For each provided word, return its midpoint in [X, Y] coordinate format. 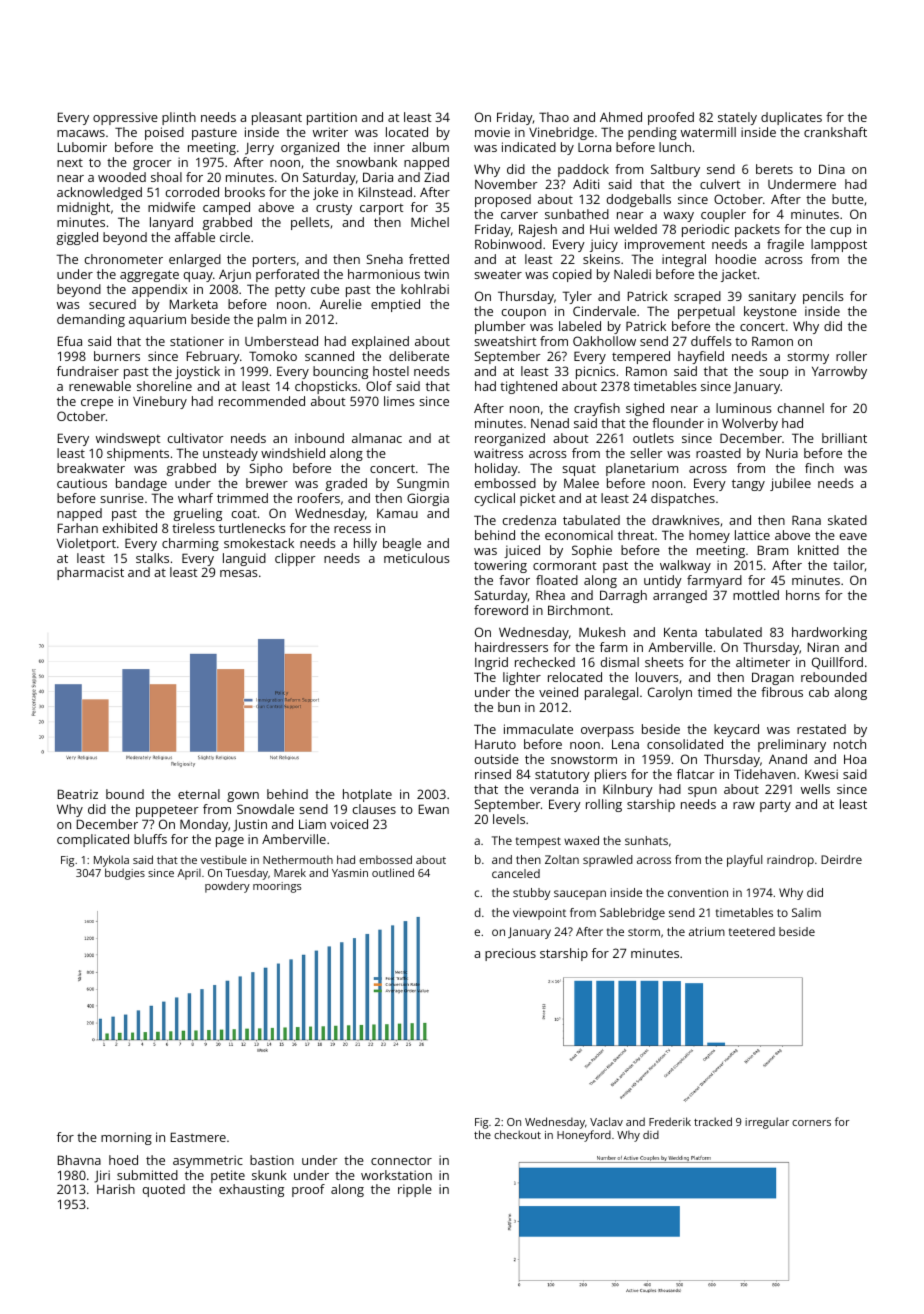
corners [811, 1123]
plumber [500, 327]
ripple [415, 1190]
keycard [736, 730]
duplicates [791, 118]
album [430, 147]
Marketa [194, 304]
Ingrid [491, 663]
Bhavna [79, 1160]
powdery [227, 887]
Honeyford [584, 1136]
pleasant [277, 118]
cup [840, 232]
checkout [517, 1134]
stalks [152, 558]
